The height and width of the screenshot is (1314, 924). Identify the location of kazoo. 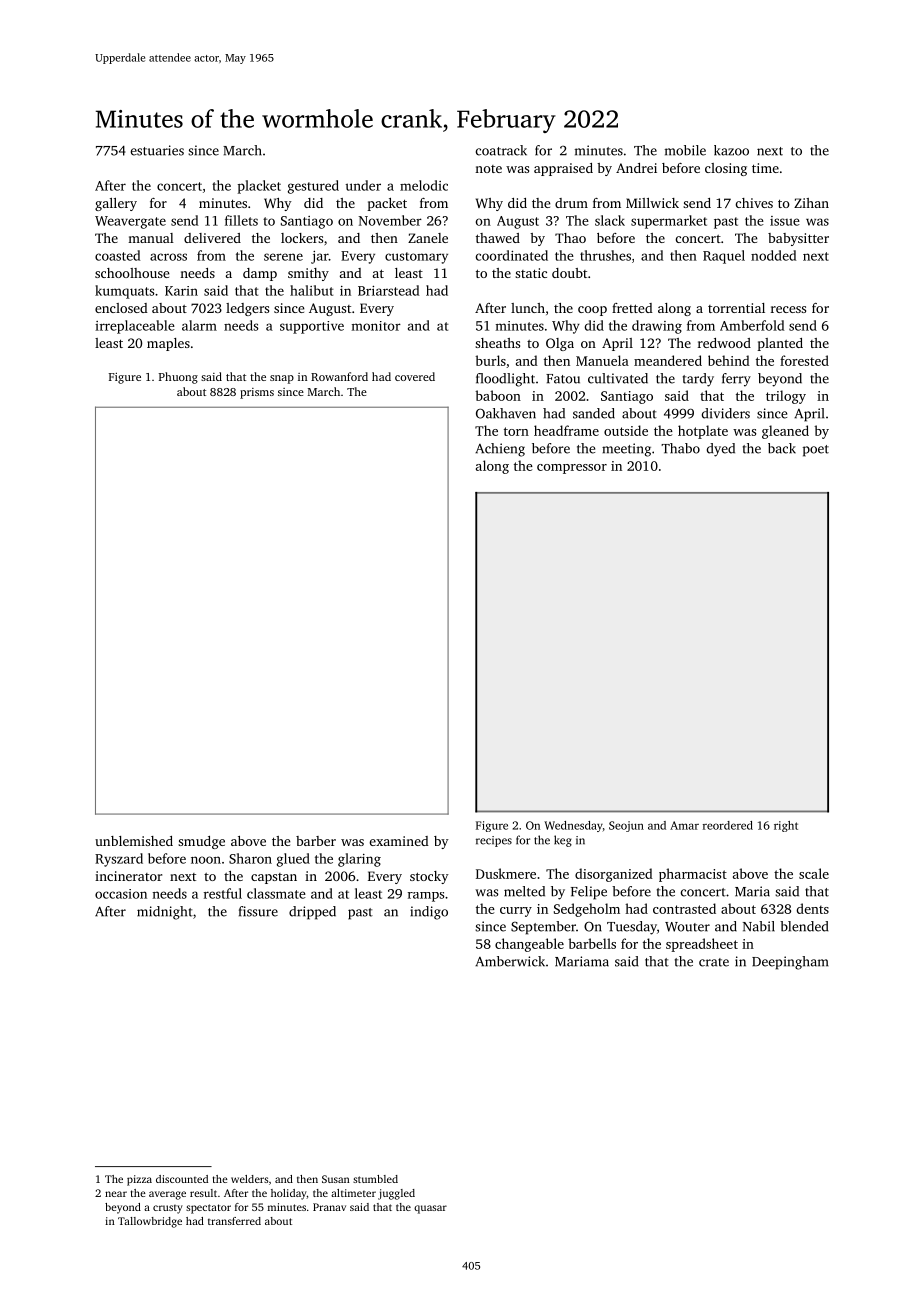
(731, 150).
